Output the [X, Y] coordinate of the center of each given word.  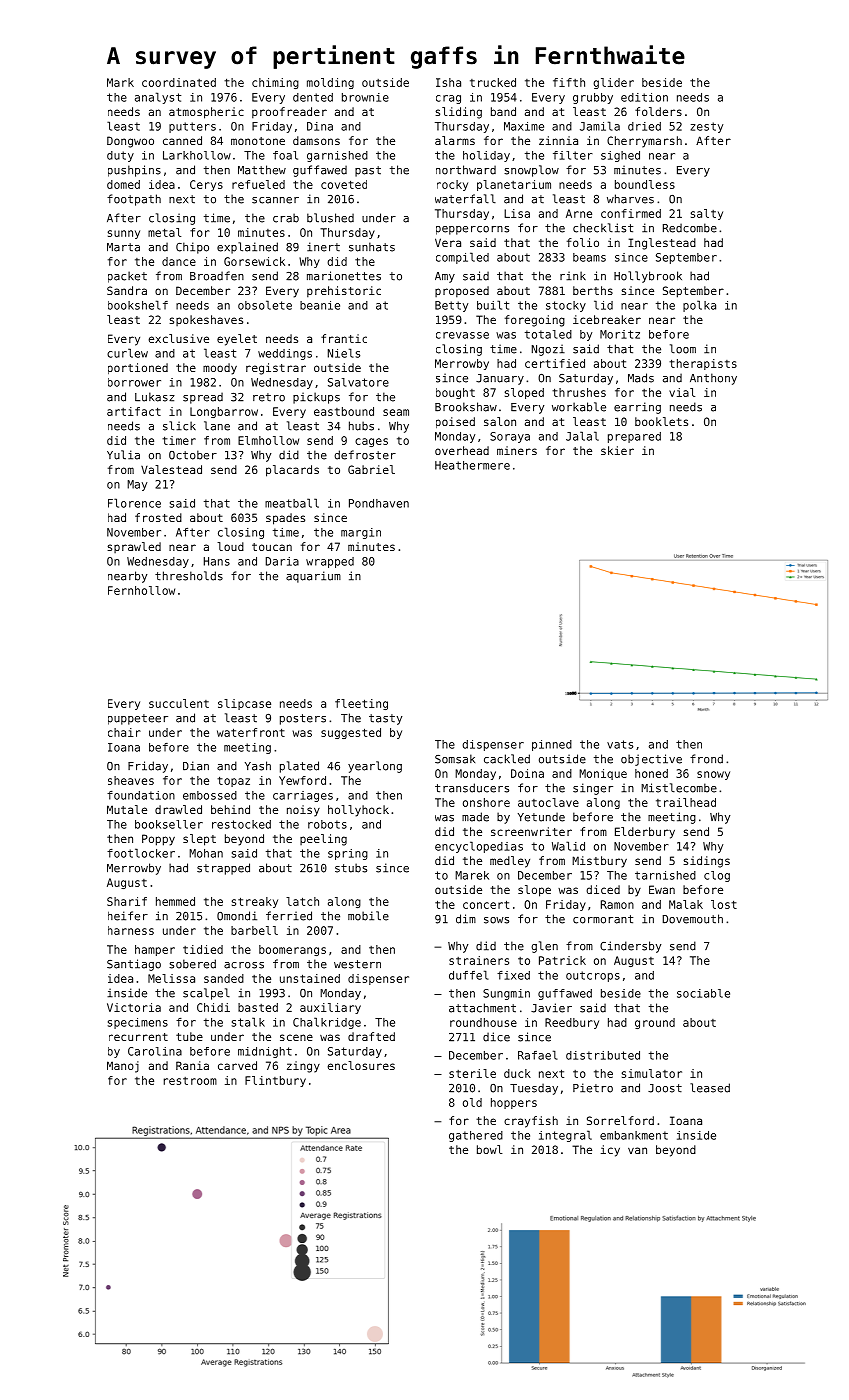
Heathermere [472, 465]
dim [466, 919]
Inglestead [662, 244]
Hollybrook [648, 277]
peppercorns [472, 230]
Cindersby [630, 947]
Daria [282, 561]
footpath [134, 200]
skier [617, 450]
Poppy [158, 840]
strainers [479, 960]
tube [189, 1036]
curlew [127, 353]
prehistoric [344, 292]
